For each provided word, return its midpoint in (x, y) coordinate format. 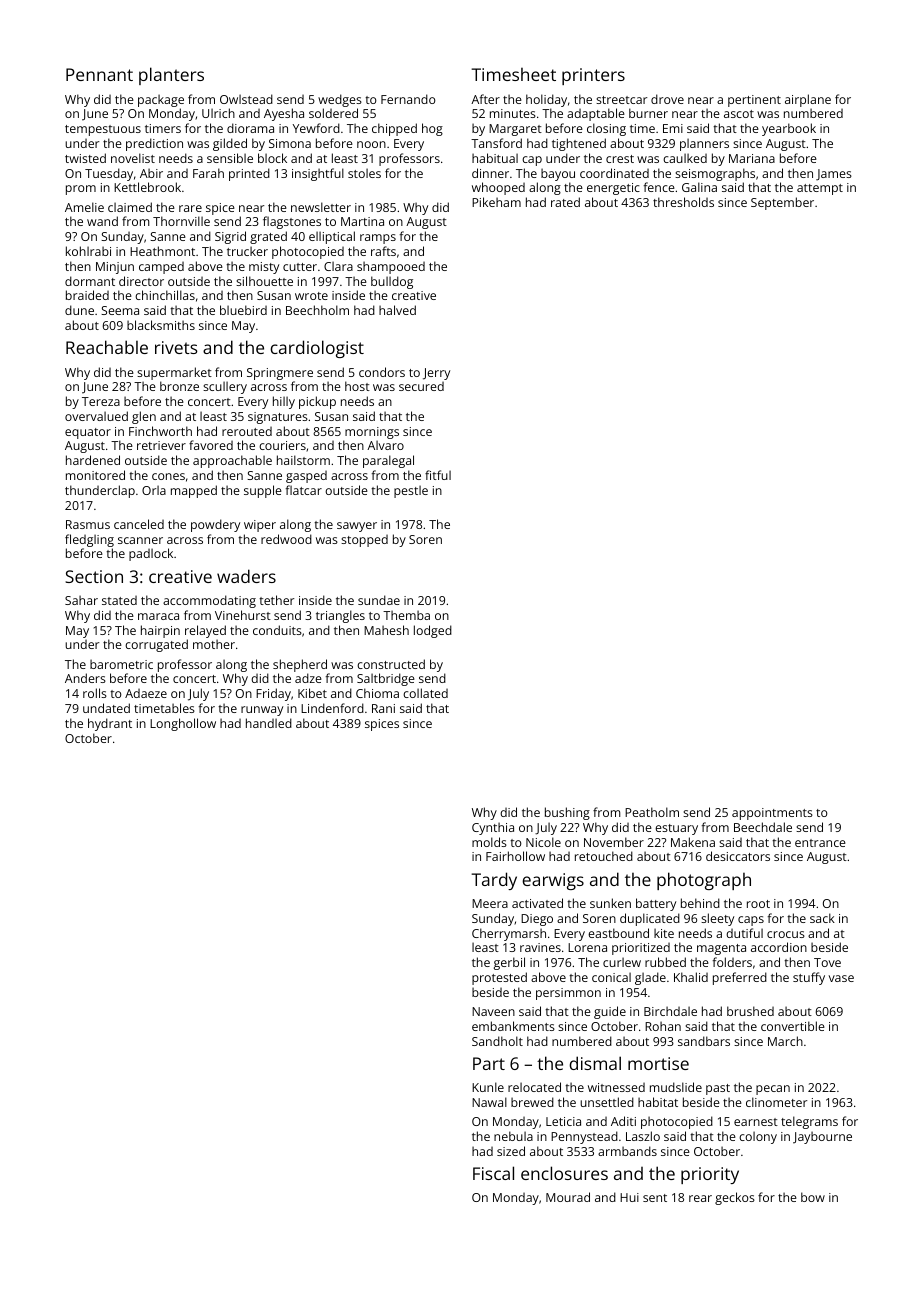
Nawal (489, 1102)
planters (171, 76)
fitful (438, 475)
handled (269, 723)
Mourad (568, 1197)
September (782, 203)
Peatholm (652, 812)
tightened (579, 144)
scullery (225, 387)
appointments (772, 814)
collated (425, 693)
